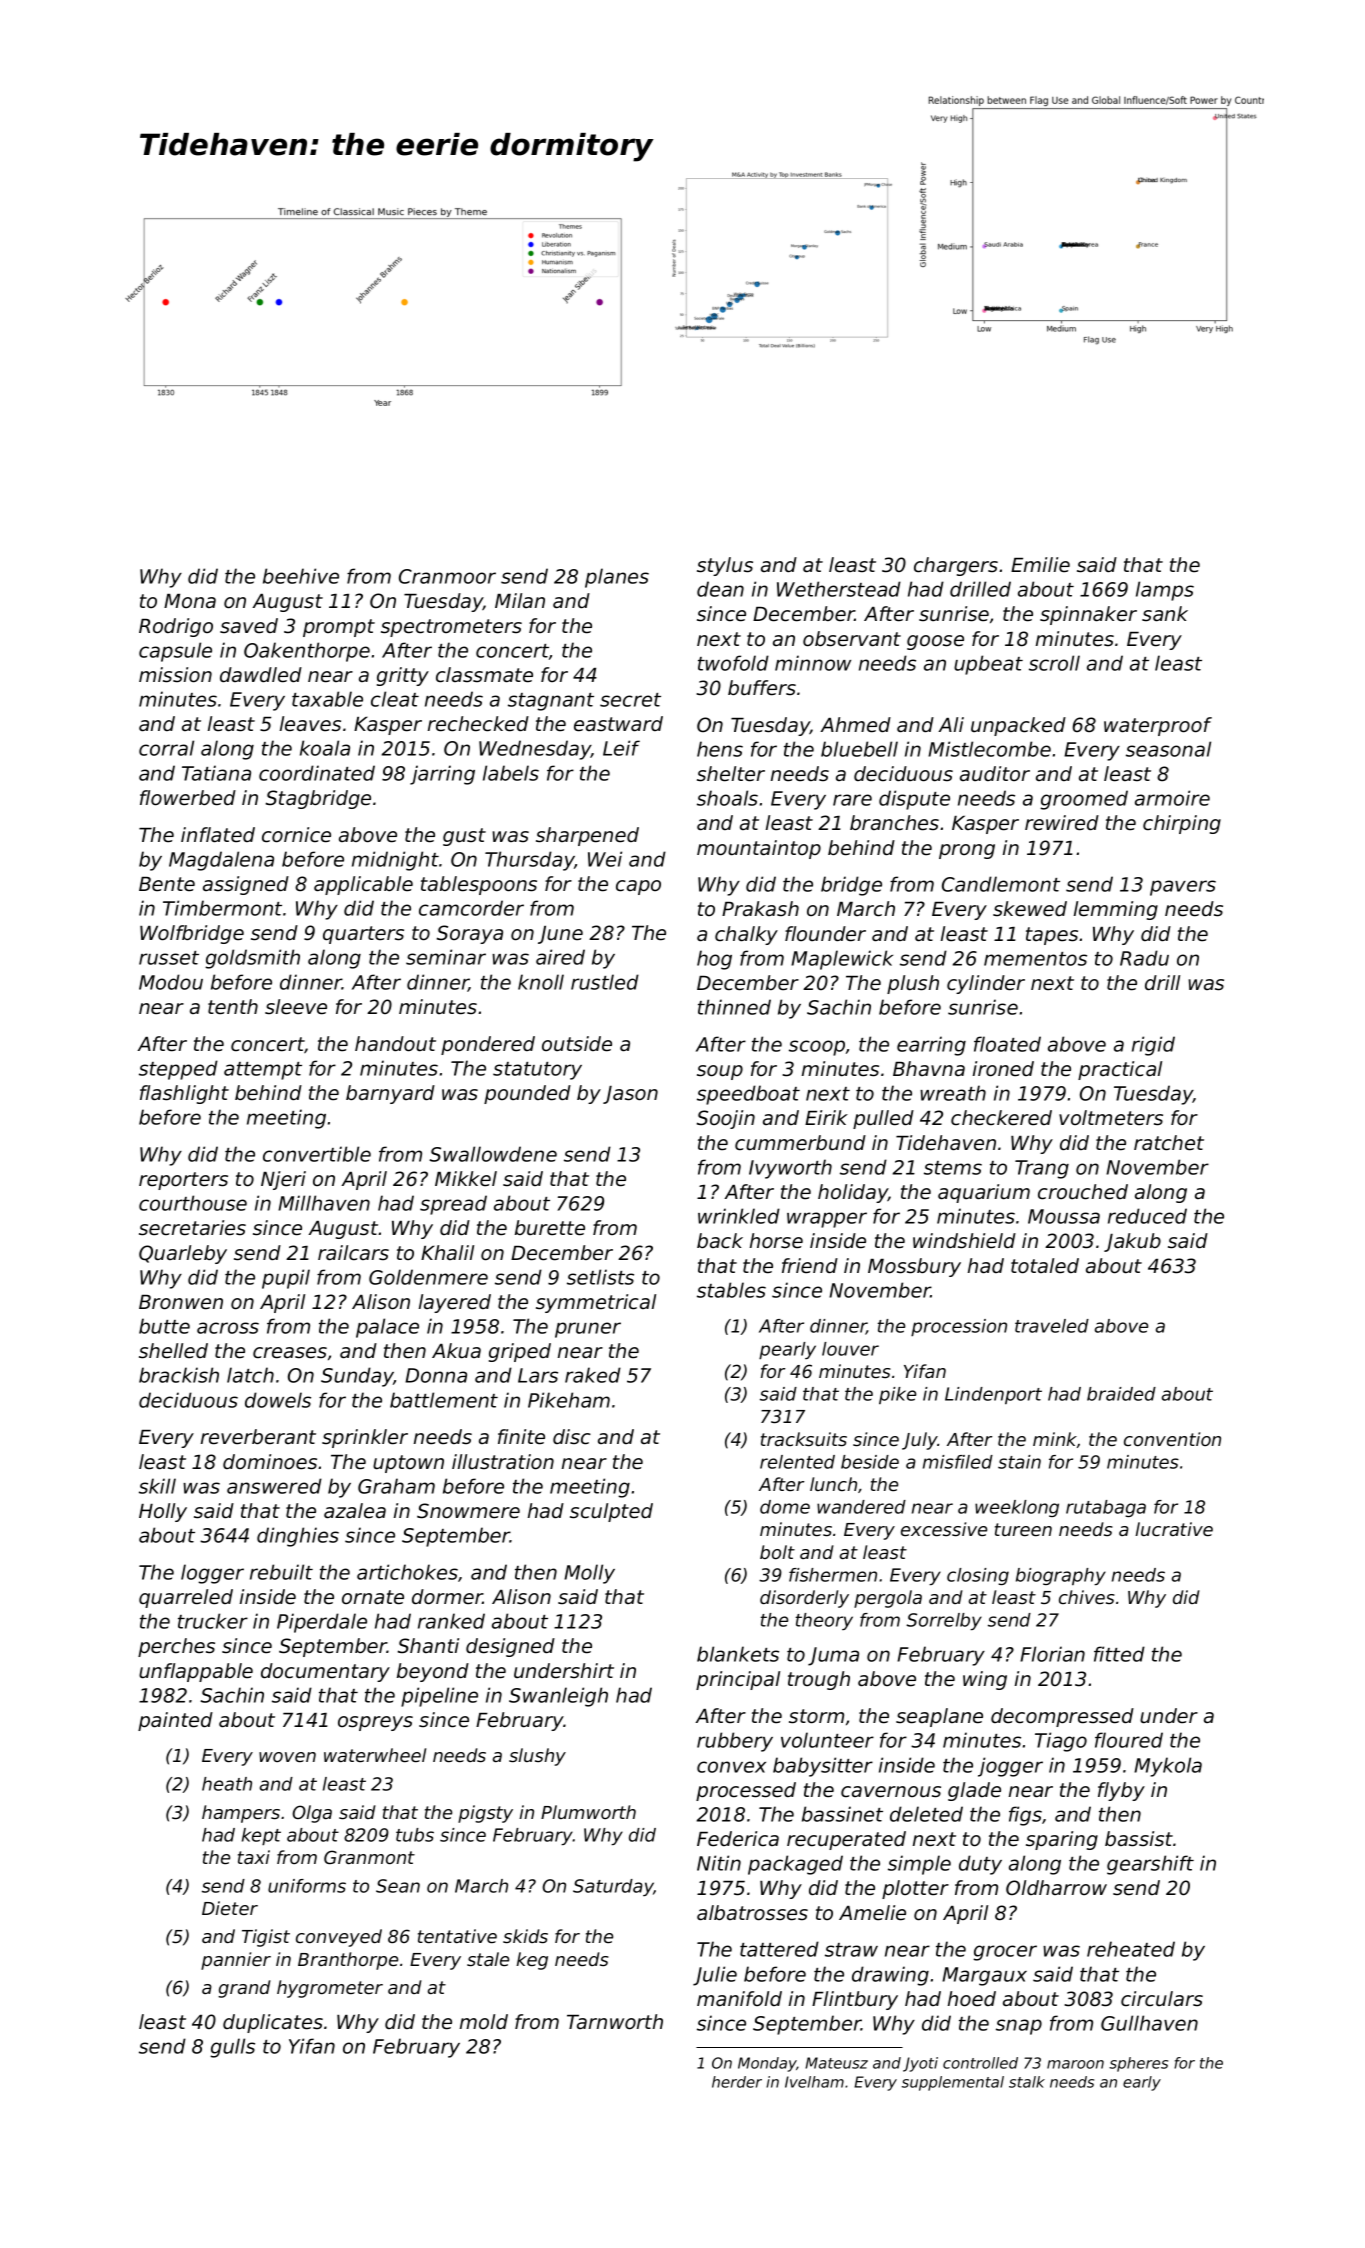  Describe the element at coordinates (813, 663) in the screenshot. I see `minnow` at that location.
